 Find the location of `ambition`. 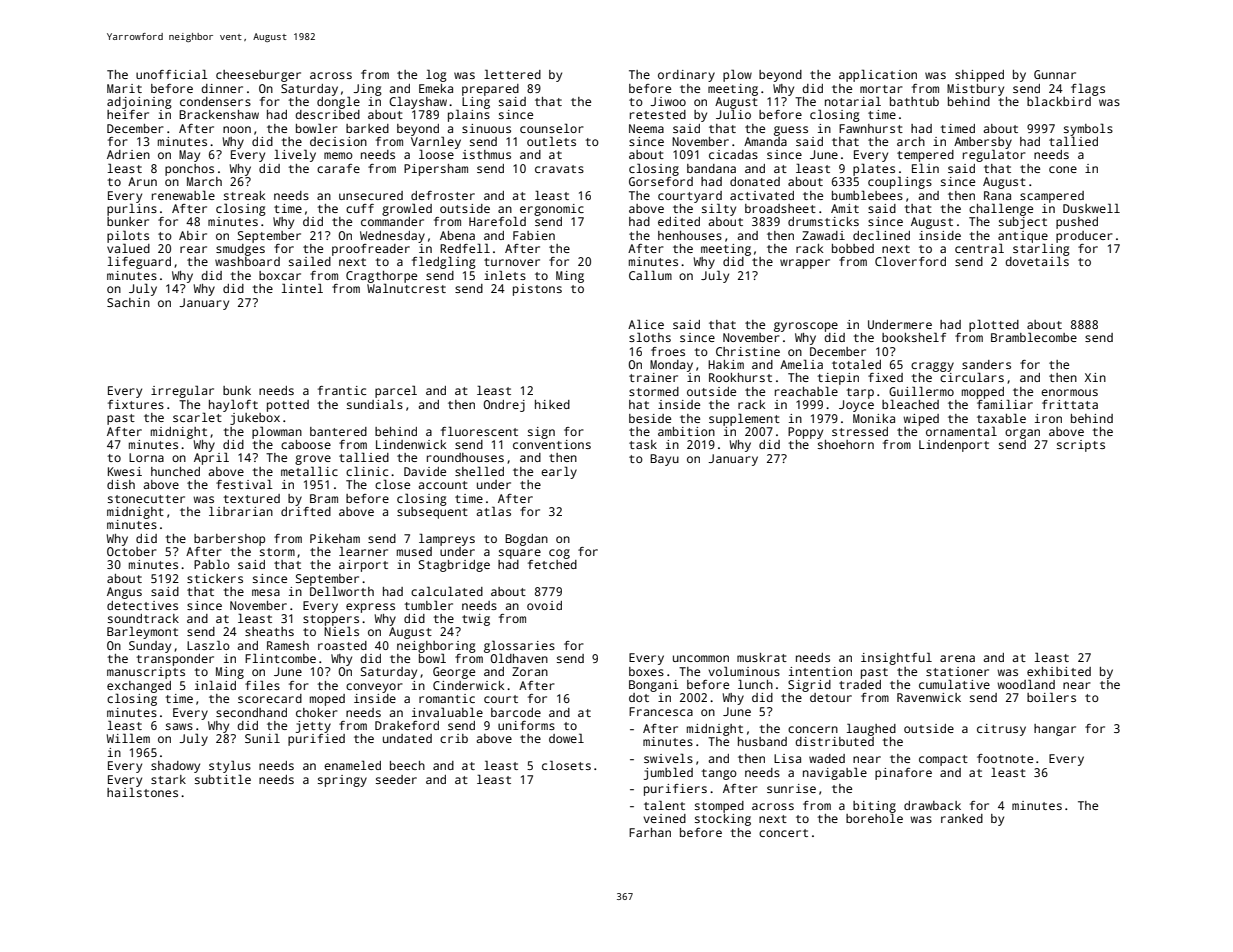

ambition is located at coordinates (686, 431).
